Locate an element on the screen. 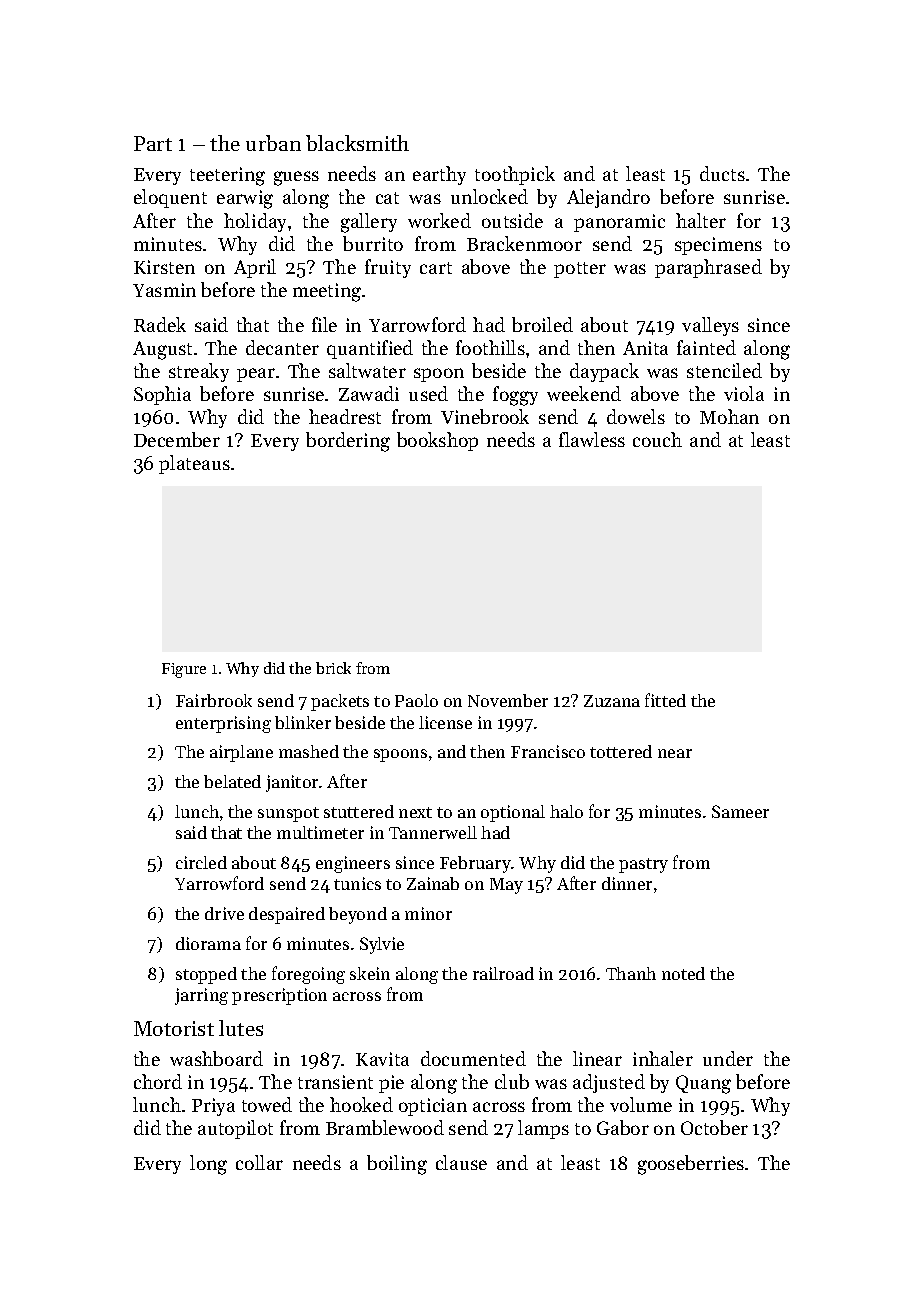 This screenshot has width=924, height=1311. tottered is located at coordinates (621, 751).
